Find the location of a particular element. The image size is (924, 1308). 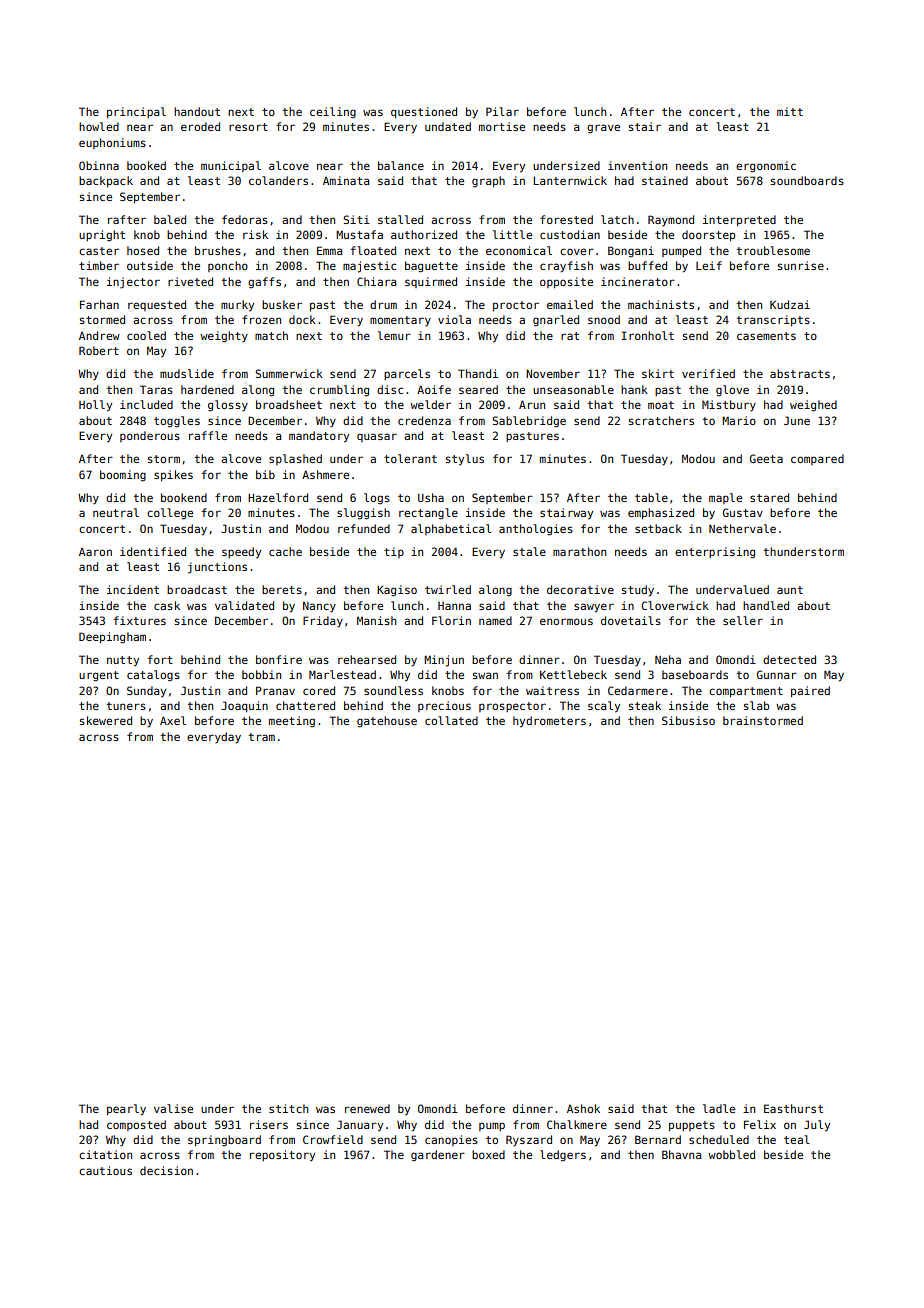

Manish is located at coordinates (376, 620).
